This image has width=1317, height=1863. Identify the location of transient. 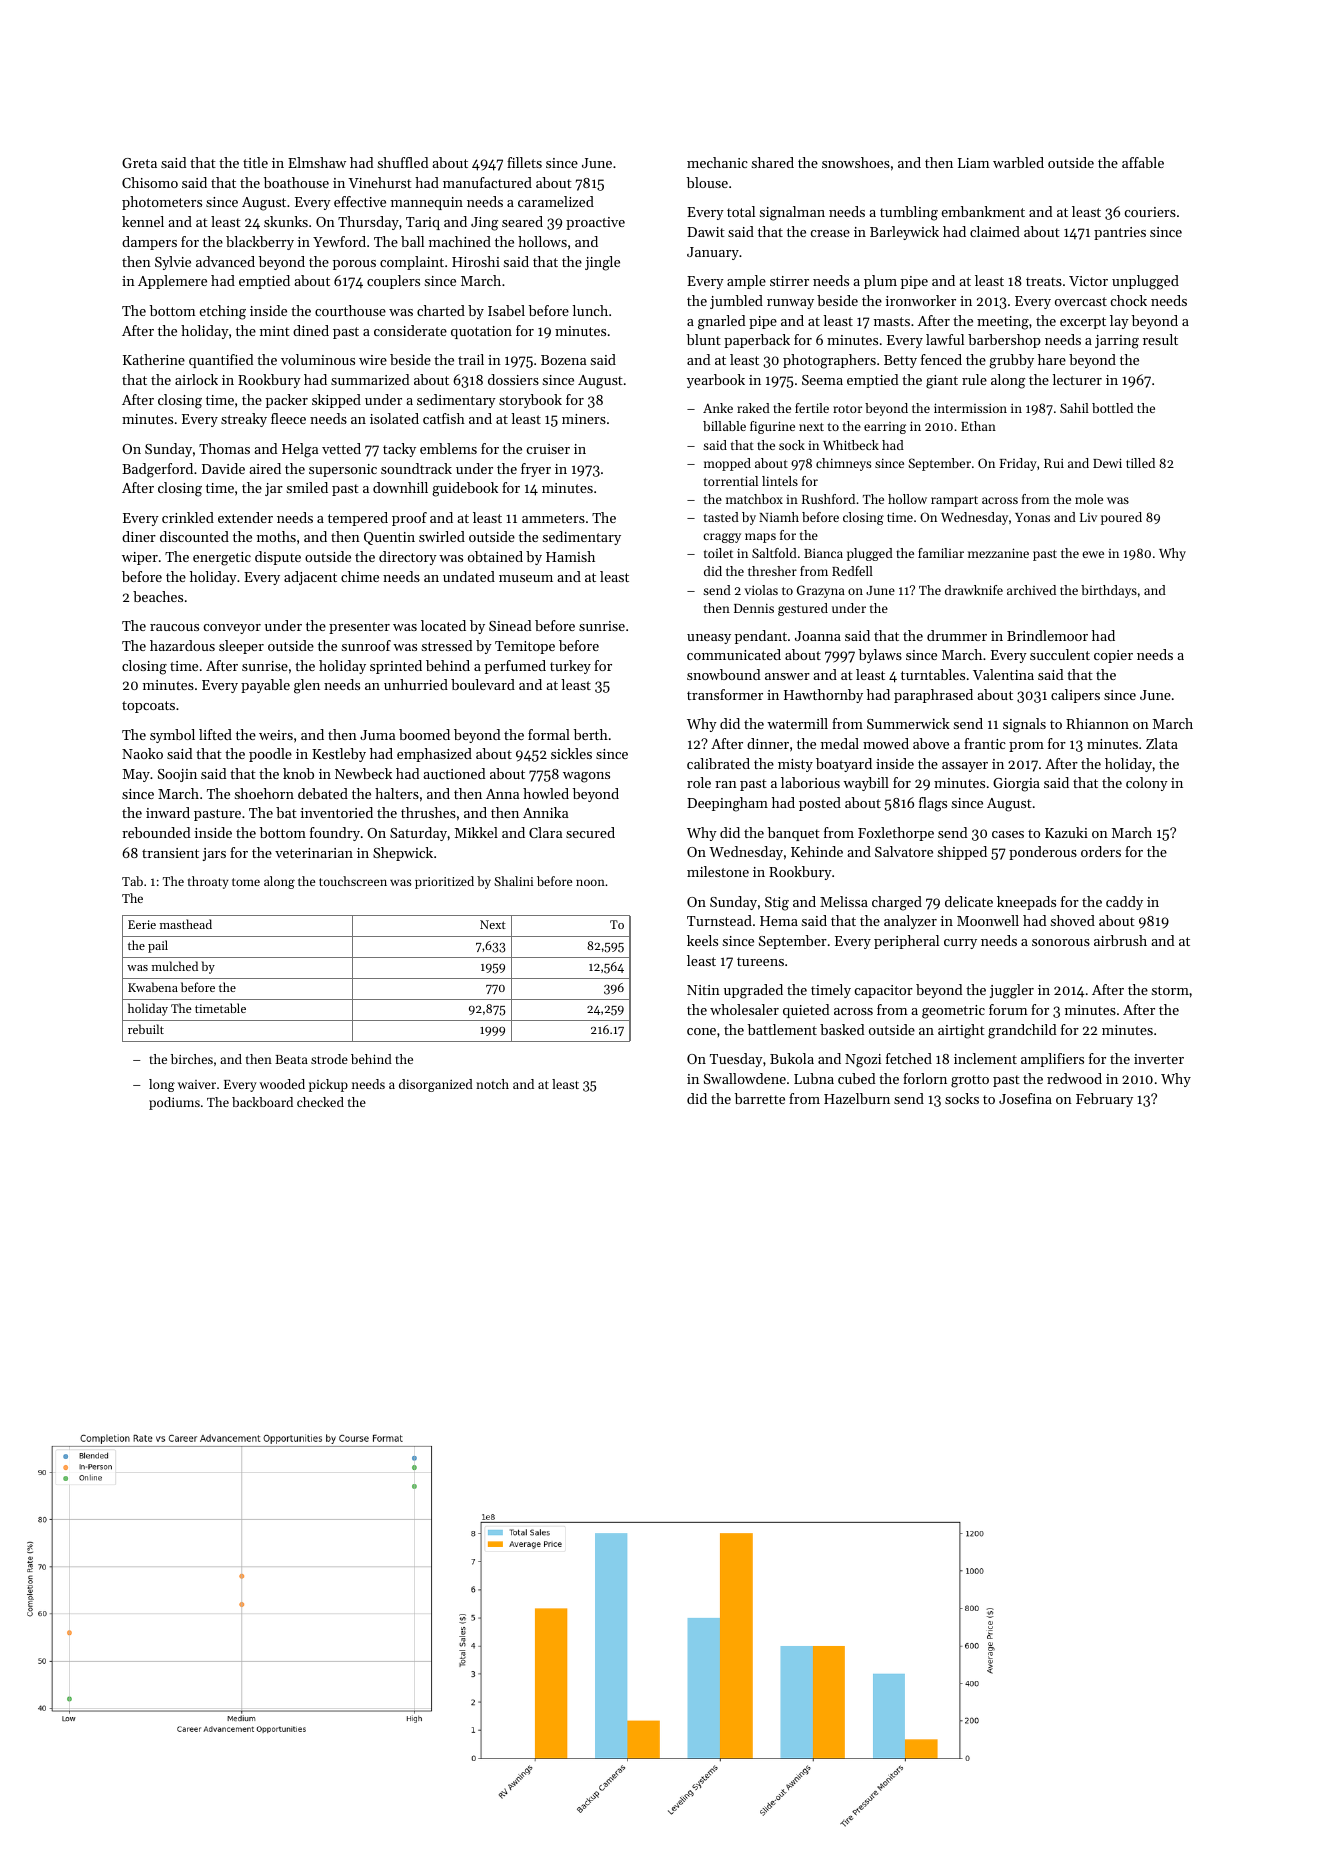
(170, 853).
